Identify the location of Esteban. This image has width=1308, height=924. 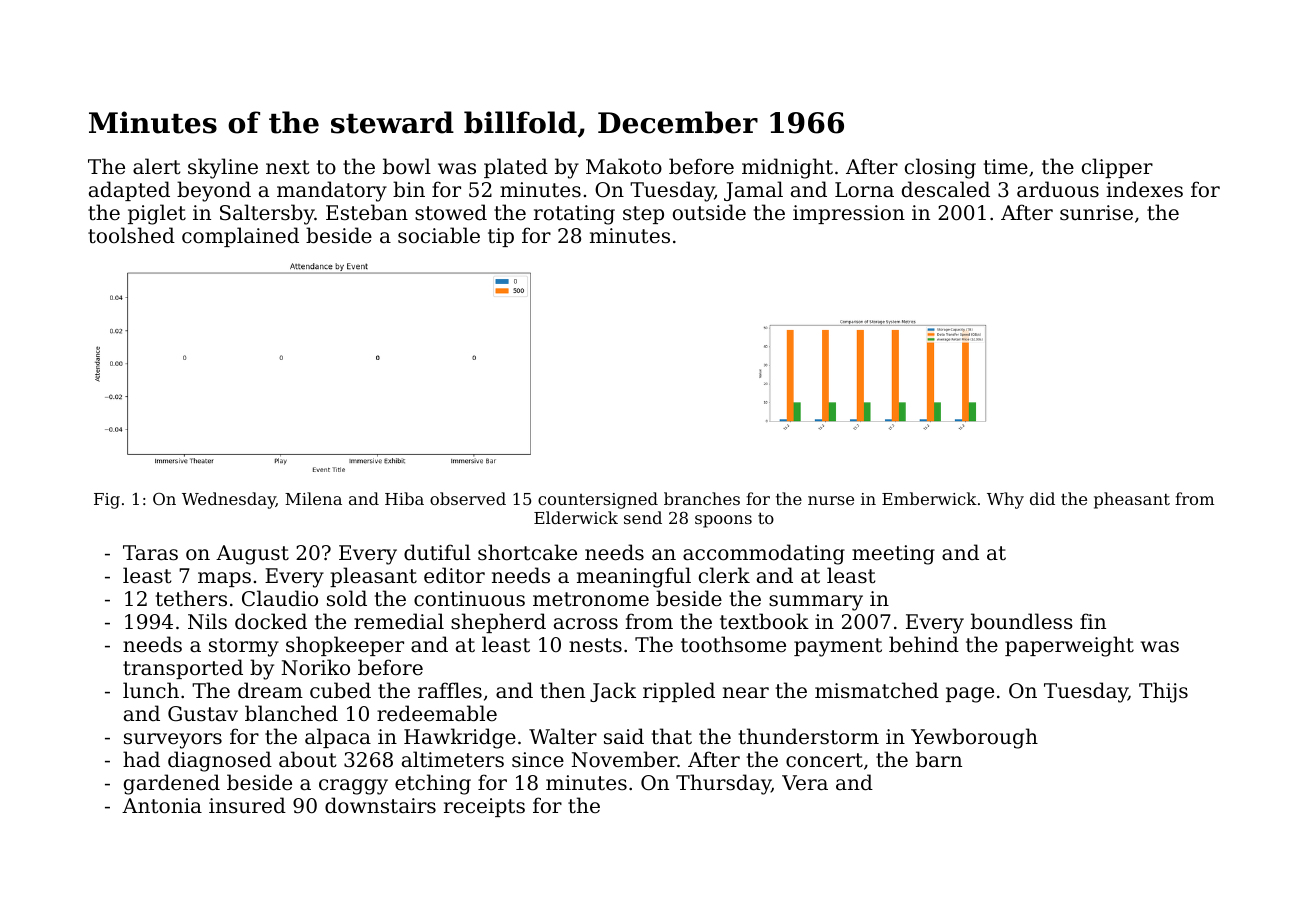
(367, 212).
